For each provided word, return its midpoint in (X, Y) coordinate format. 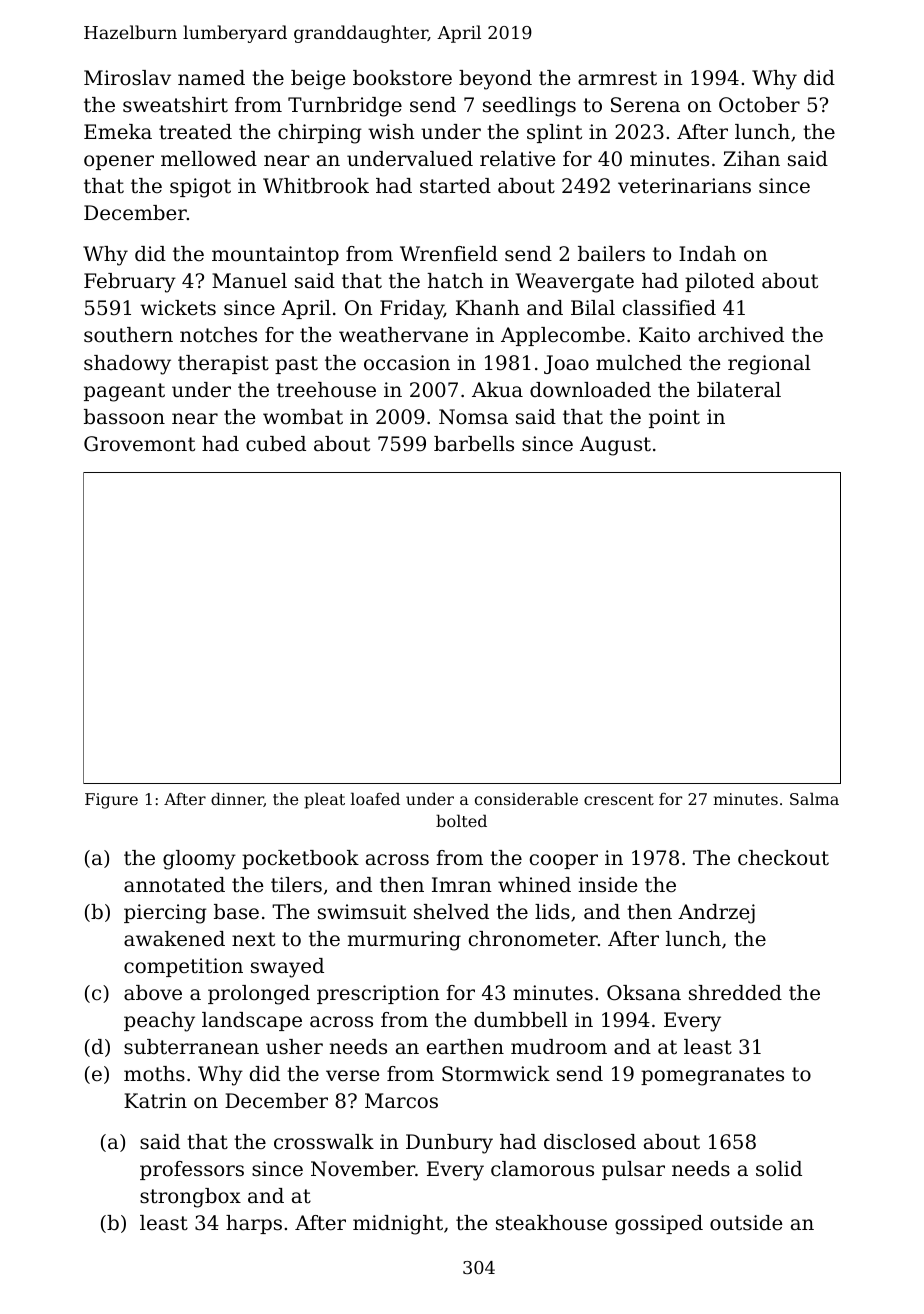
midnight (398, 1225)
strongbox (190, 1198)
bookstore (402, 78)
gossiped (659, 1225)
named (211, 77)
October (759, 105)
